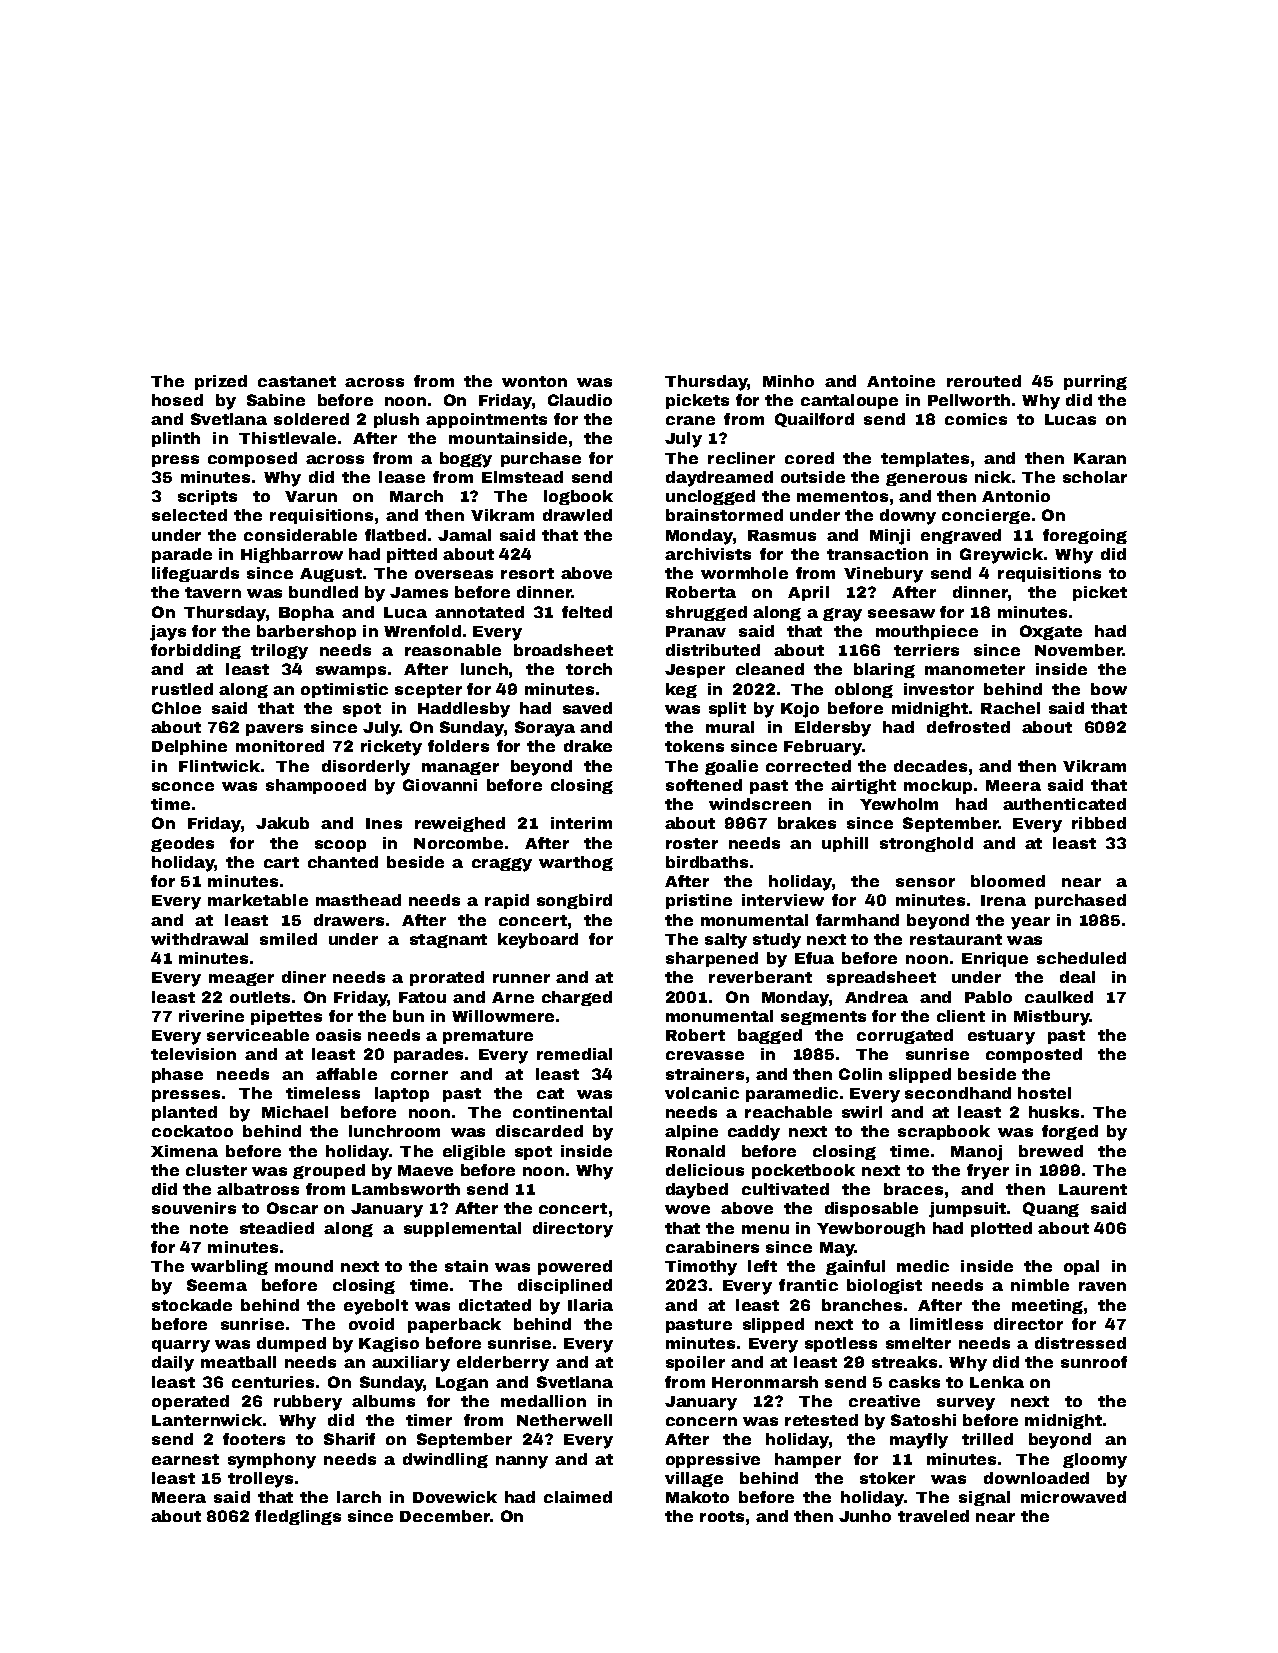  What do you see at coordinates (580, 400) in the document?
I see `Claudio` at bounding box center [580, 400].
